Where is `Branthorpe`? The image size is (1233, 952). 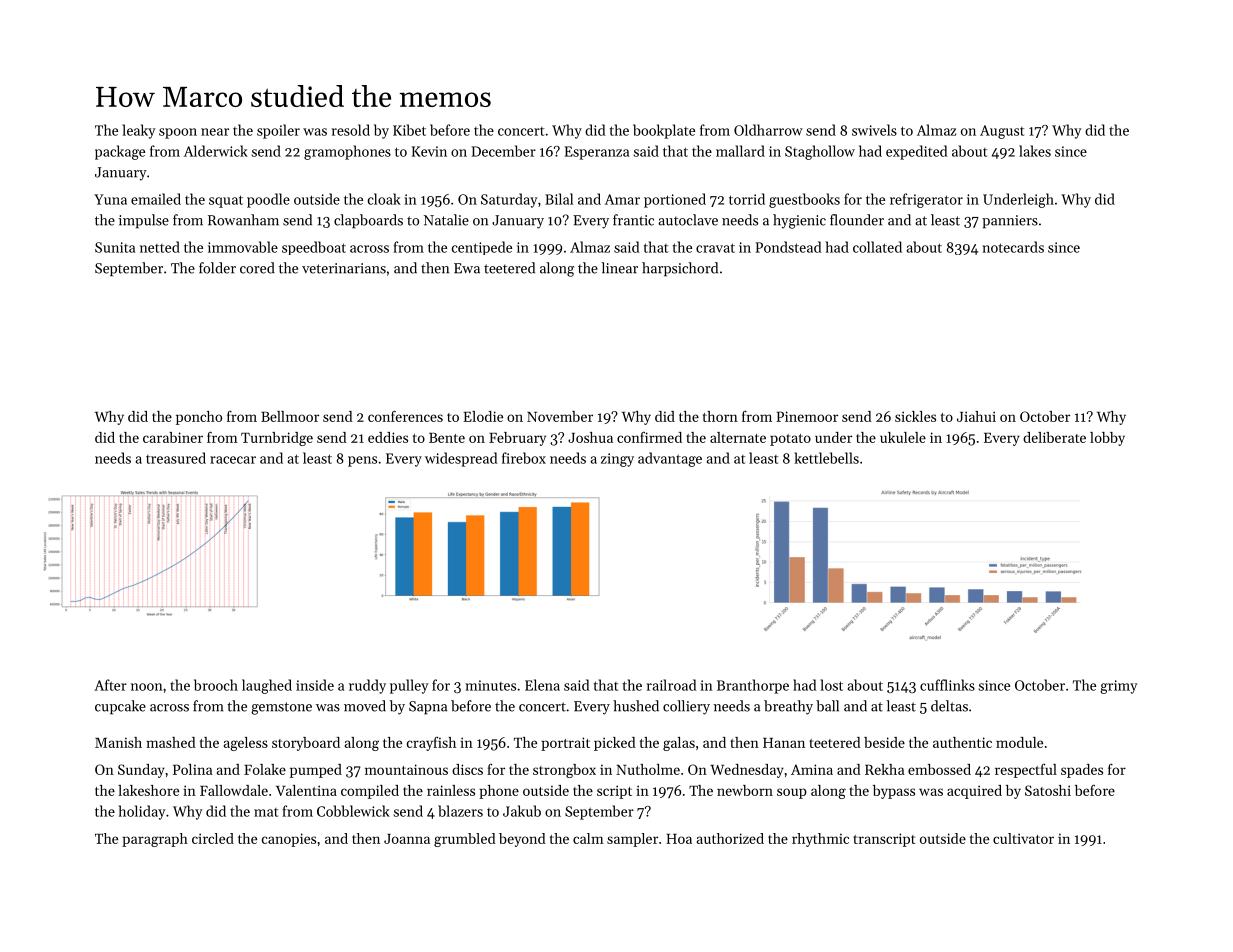 Branthorpe is located at coordinates (753, 686).
